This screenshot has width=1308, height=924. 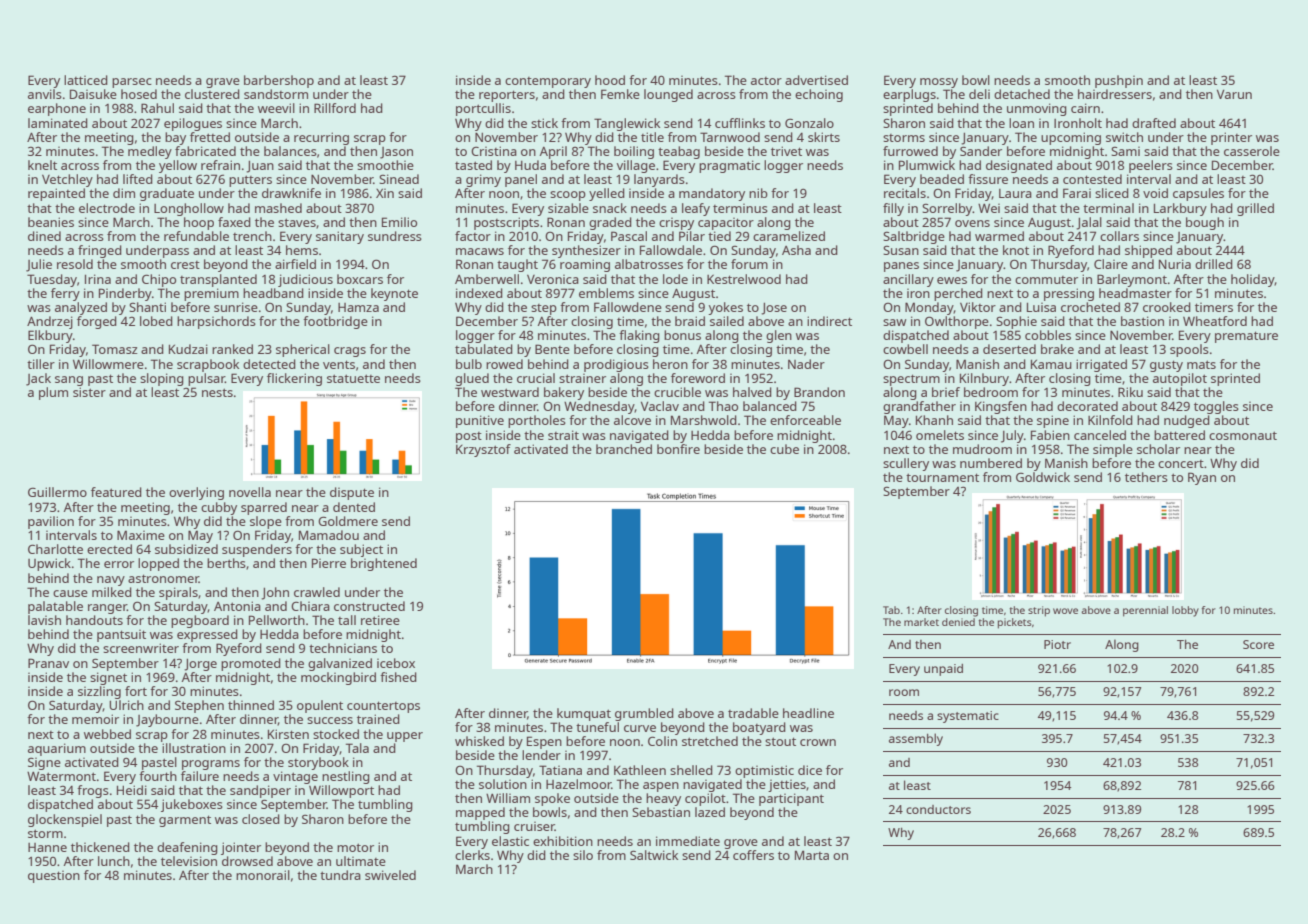 What do you see at coordinates (48, 663) in the screenshot?
I see `Pranav` at bounding box center [48, 663].
